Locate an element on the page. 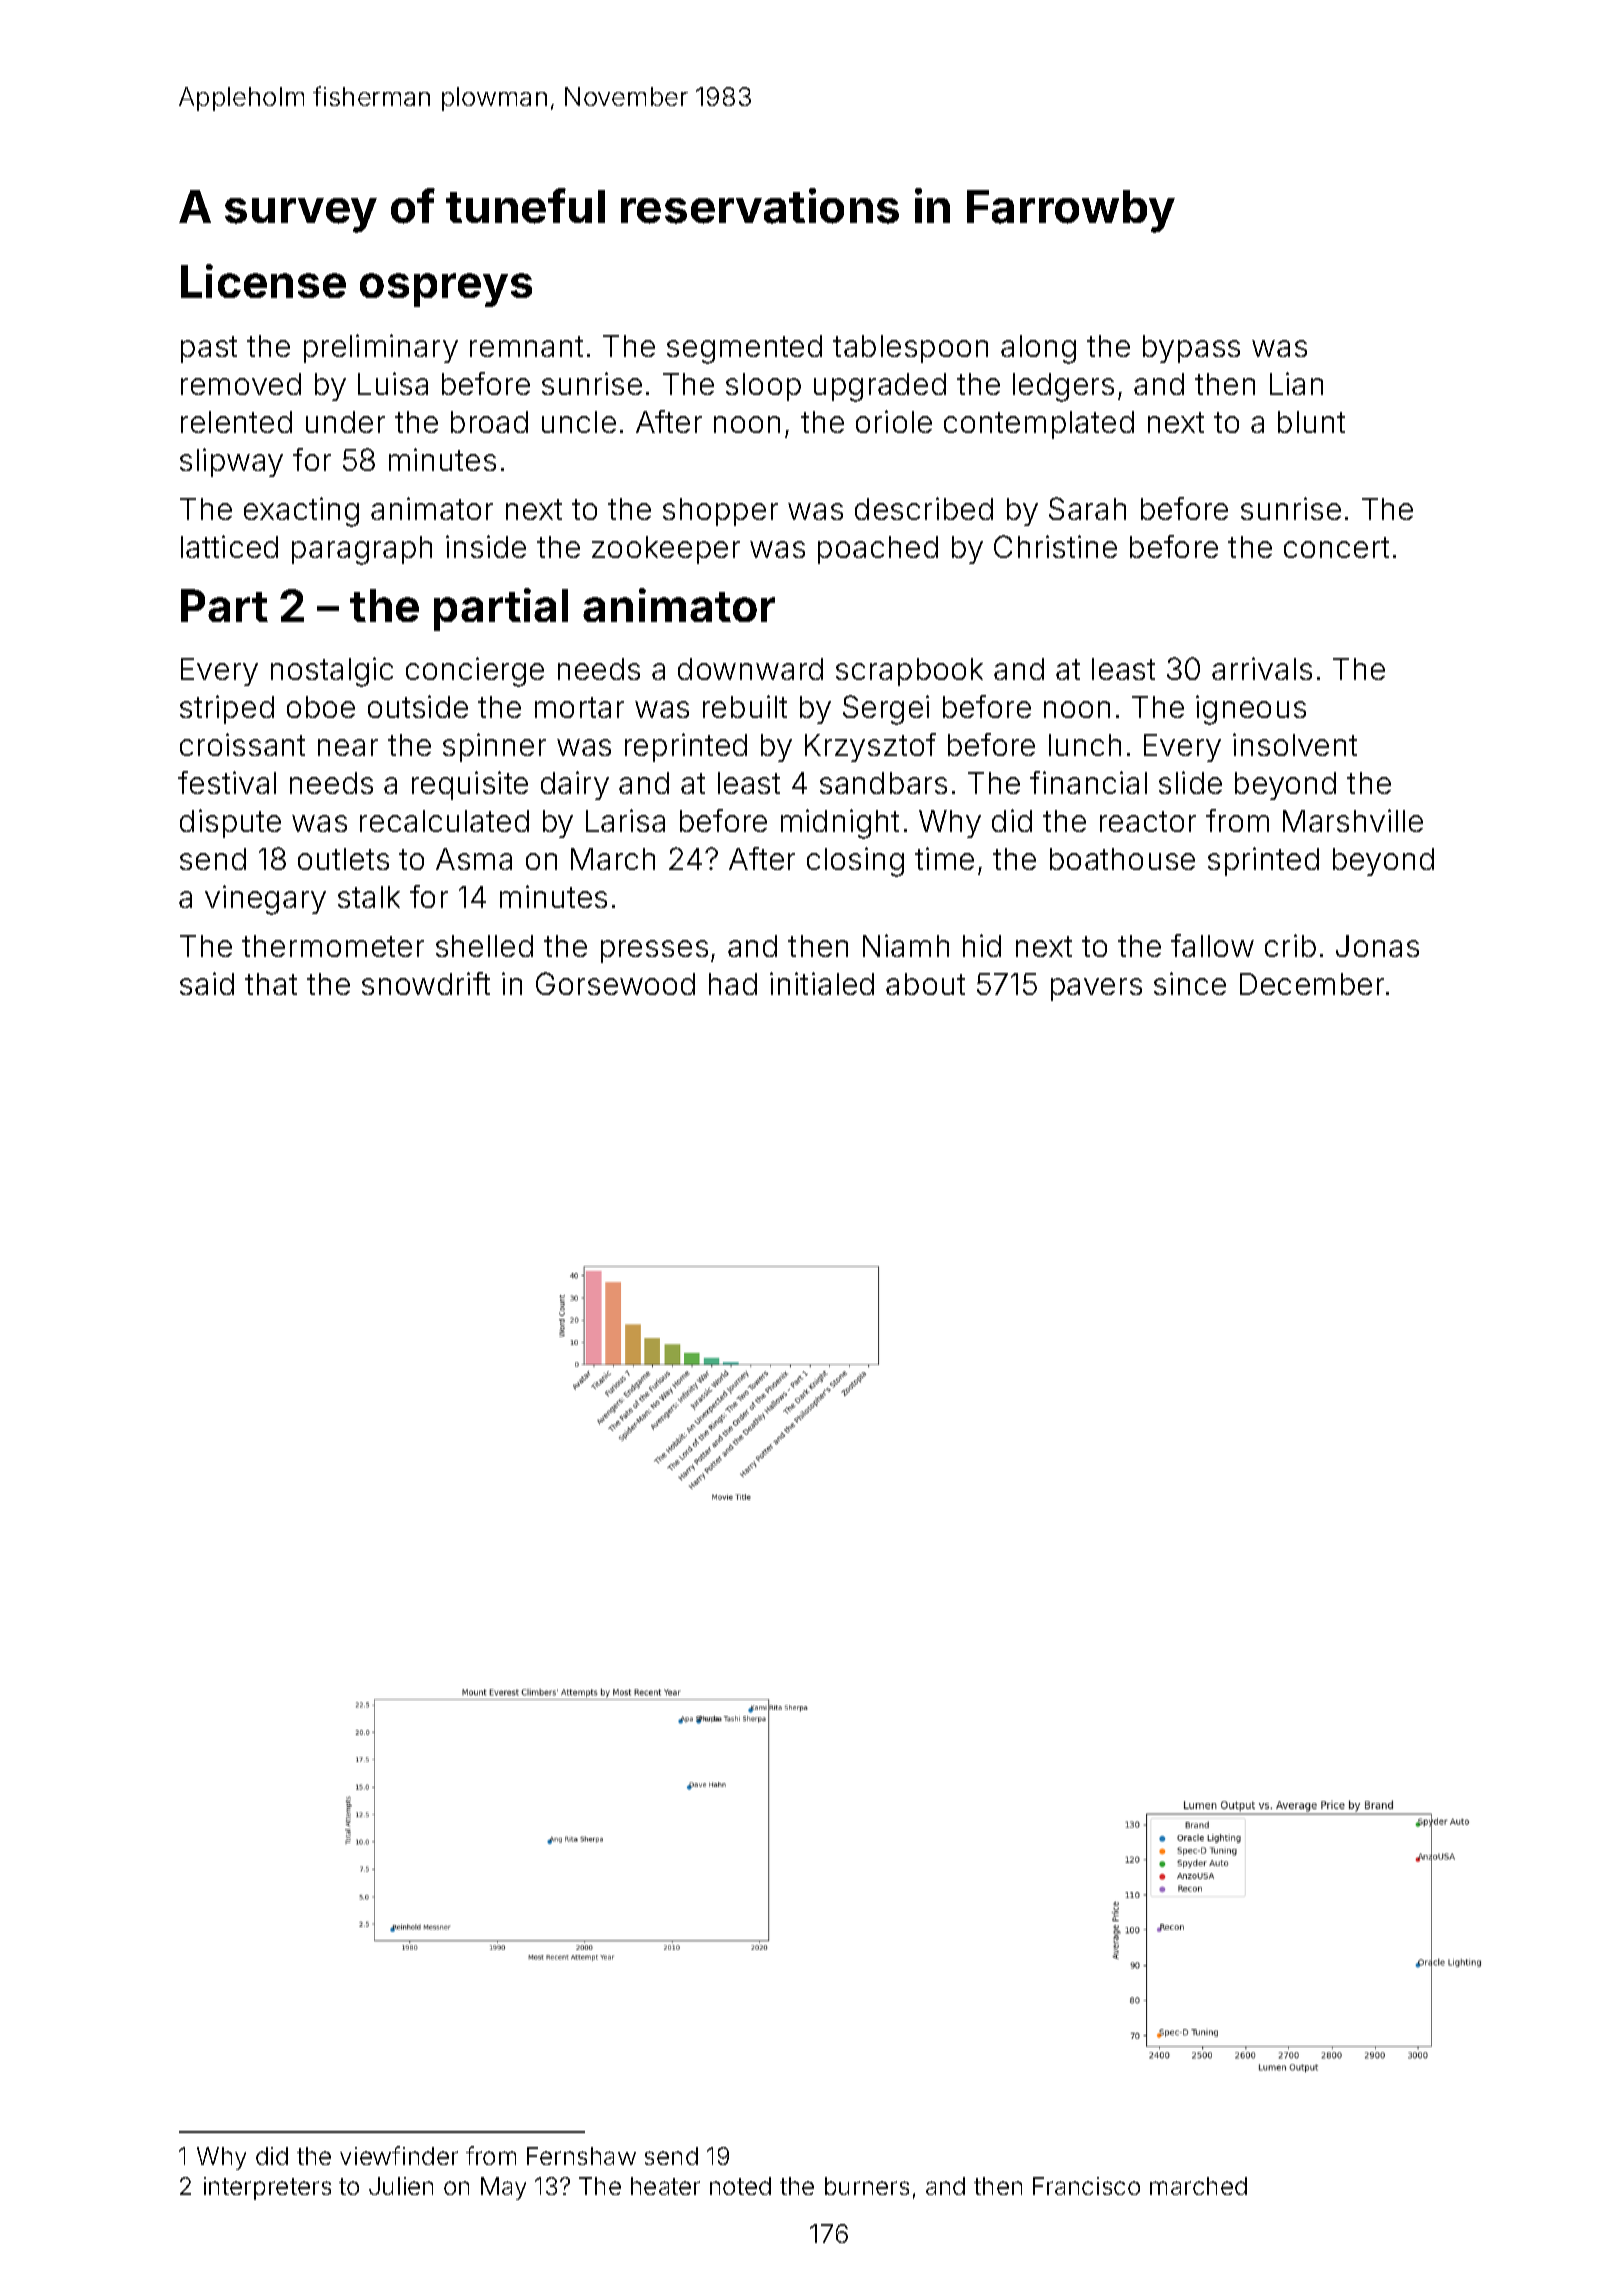 The image size is (1620, 2292). since is located at coordinates (1190, 983).
